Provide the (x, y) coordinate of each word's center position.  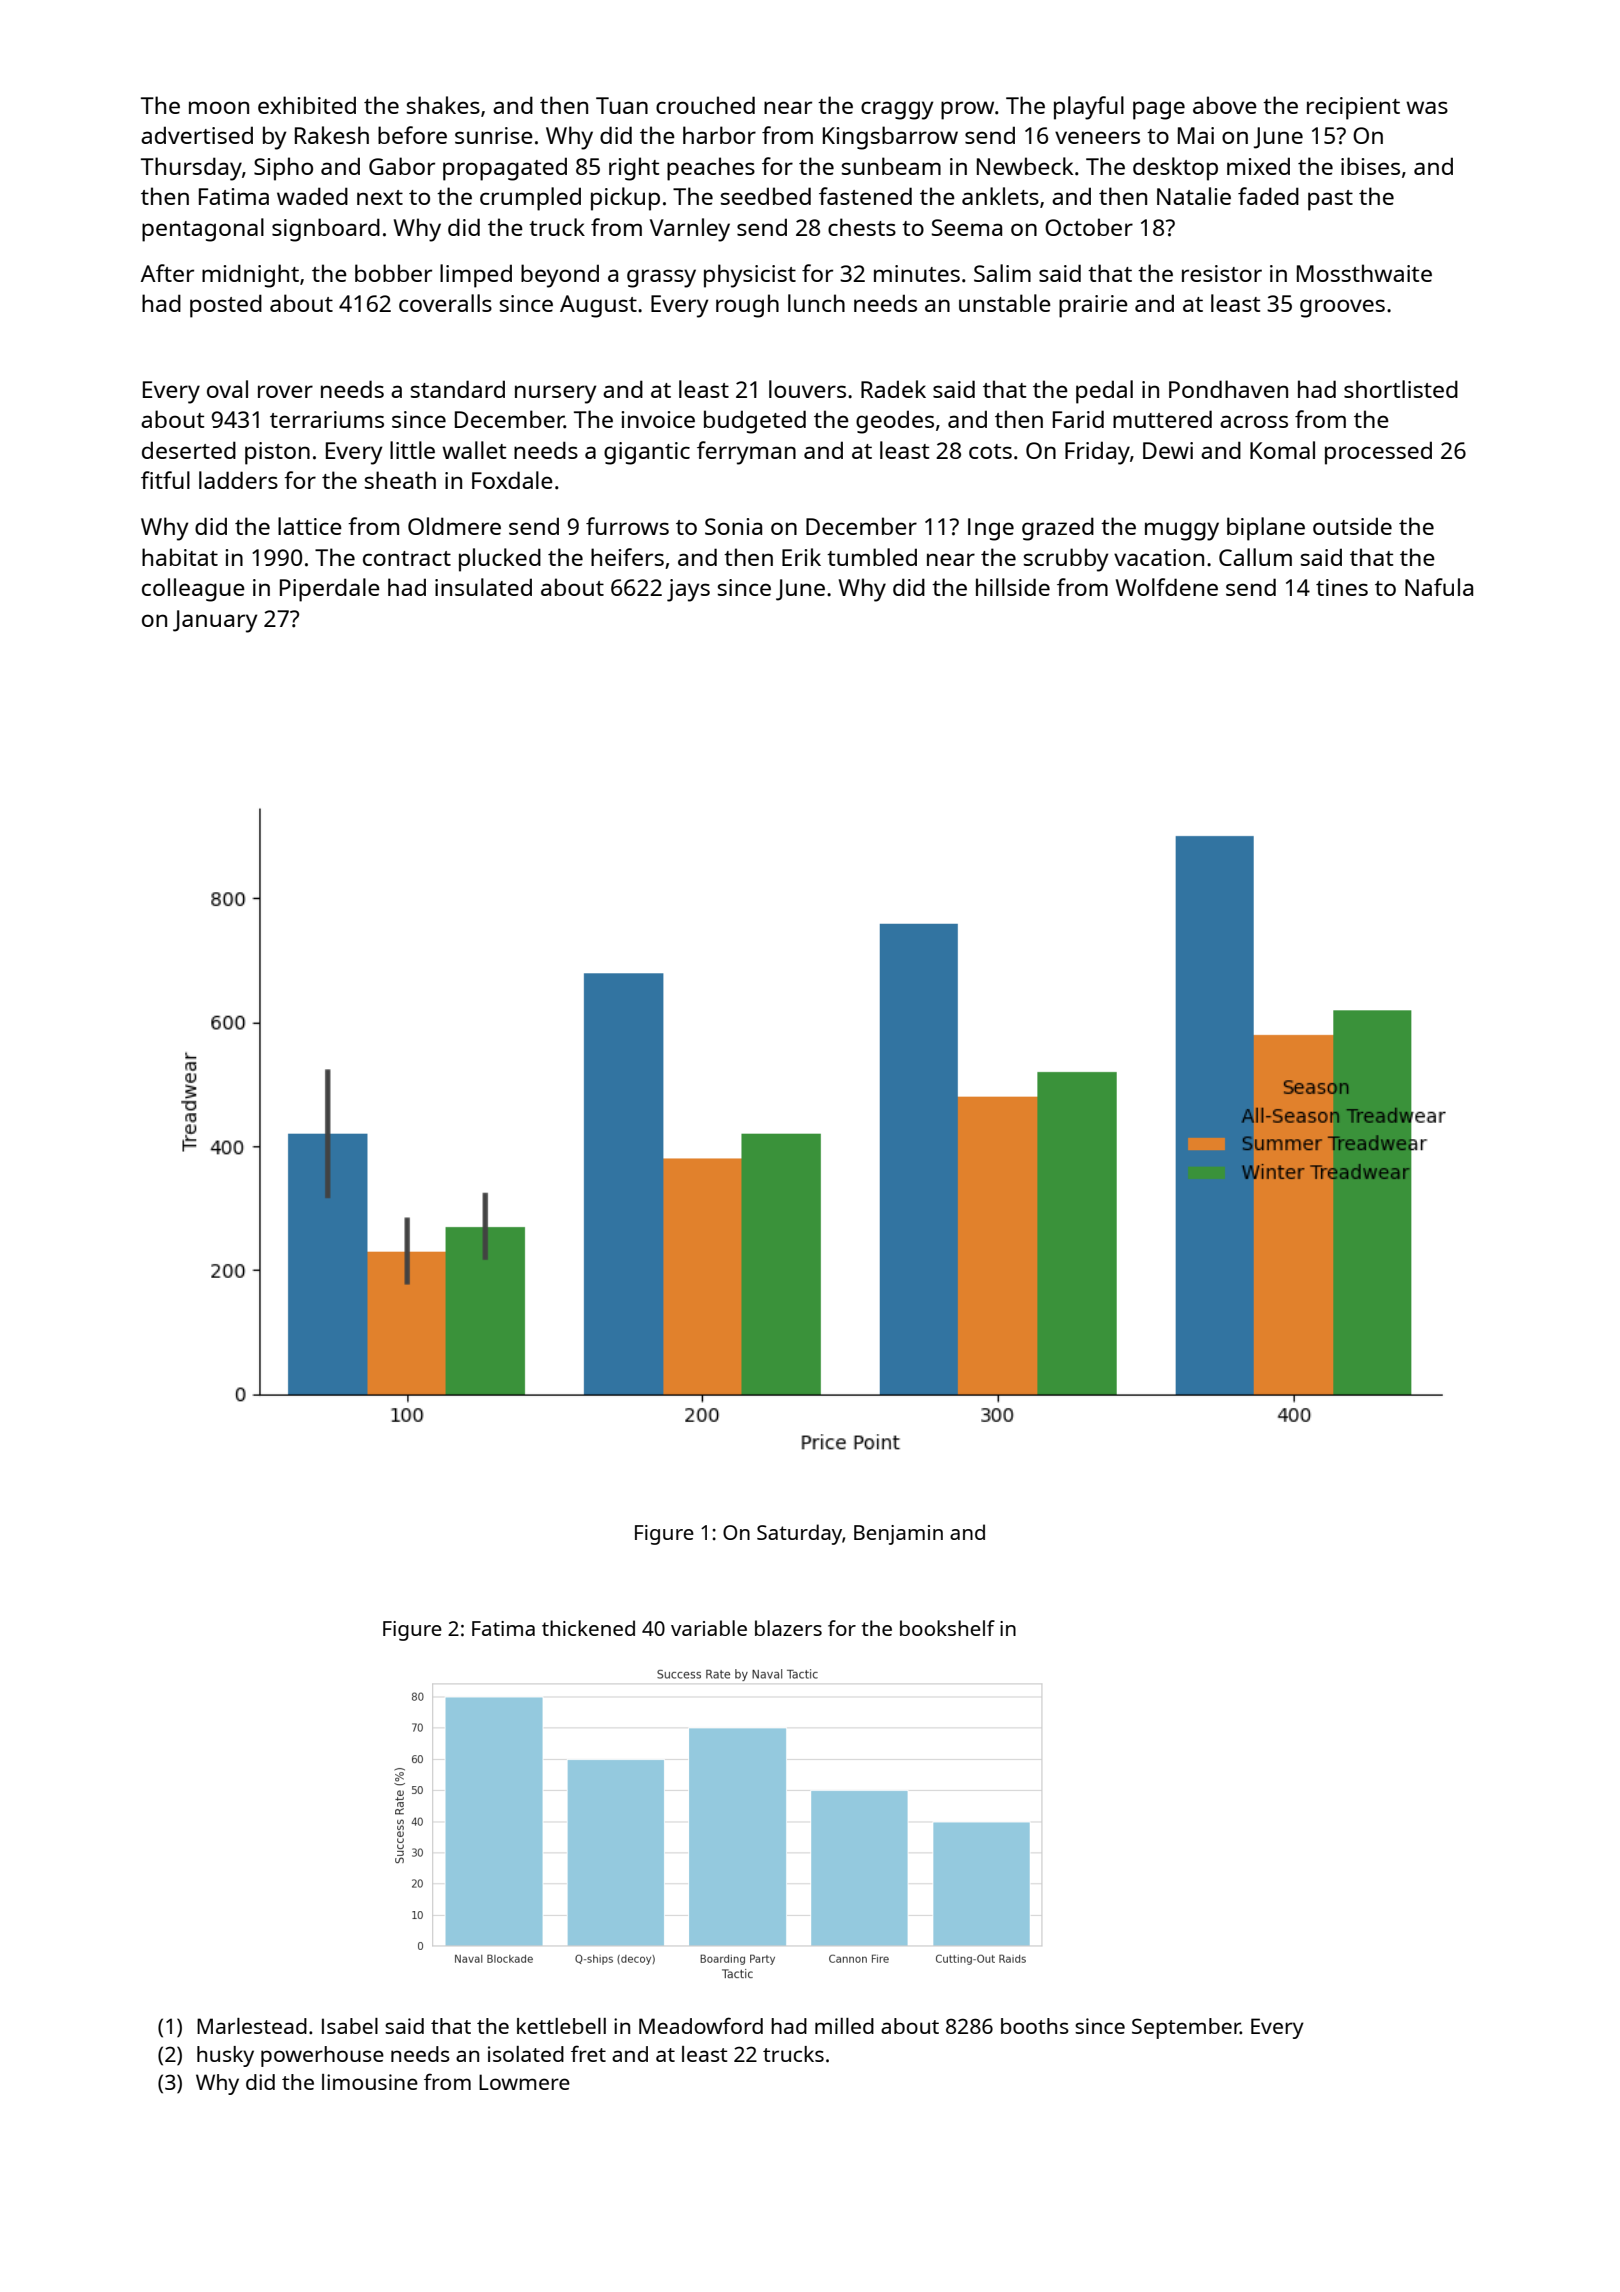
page (1159, 110)
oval (227, 389)
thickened (588, 1628)
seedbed (766, 196)
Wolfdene (1167, 587)
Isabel (350, 2026)
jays (688, 590)
